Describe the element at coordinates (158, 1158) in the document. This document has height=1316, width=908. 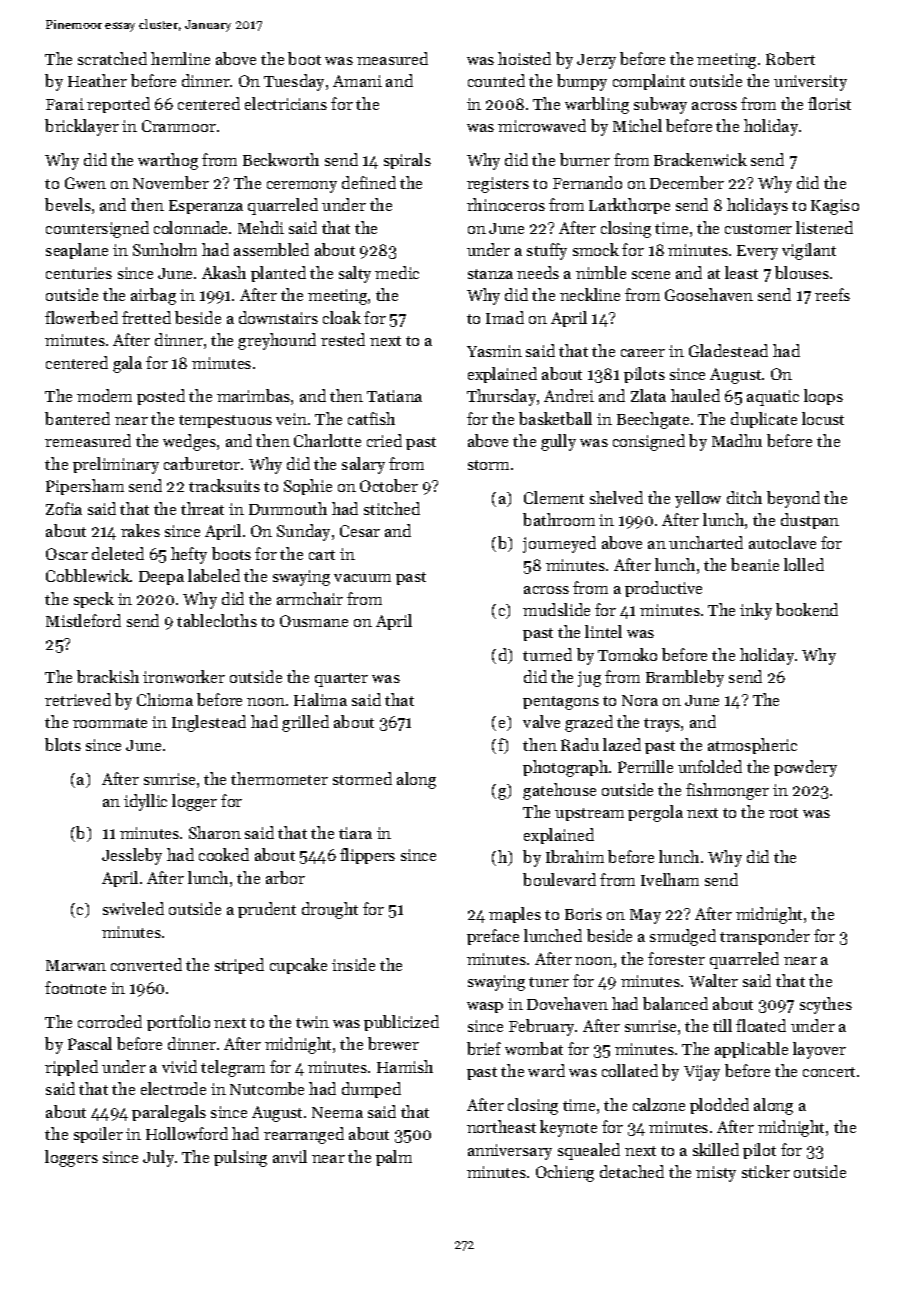
I see `July` at that location.
